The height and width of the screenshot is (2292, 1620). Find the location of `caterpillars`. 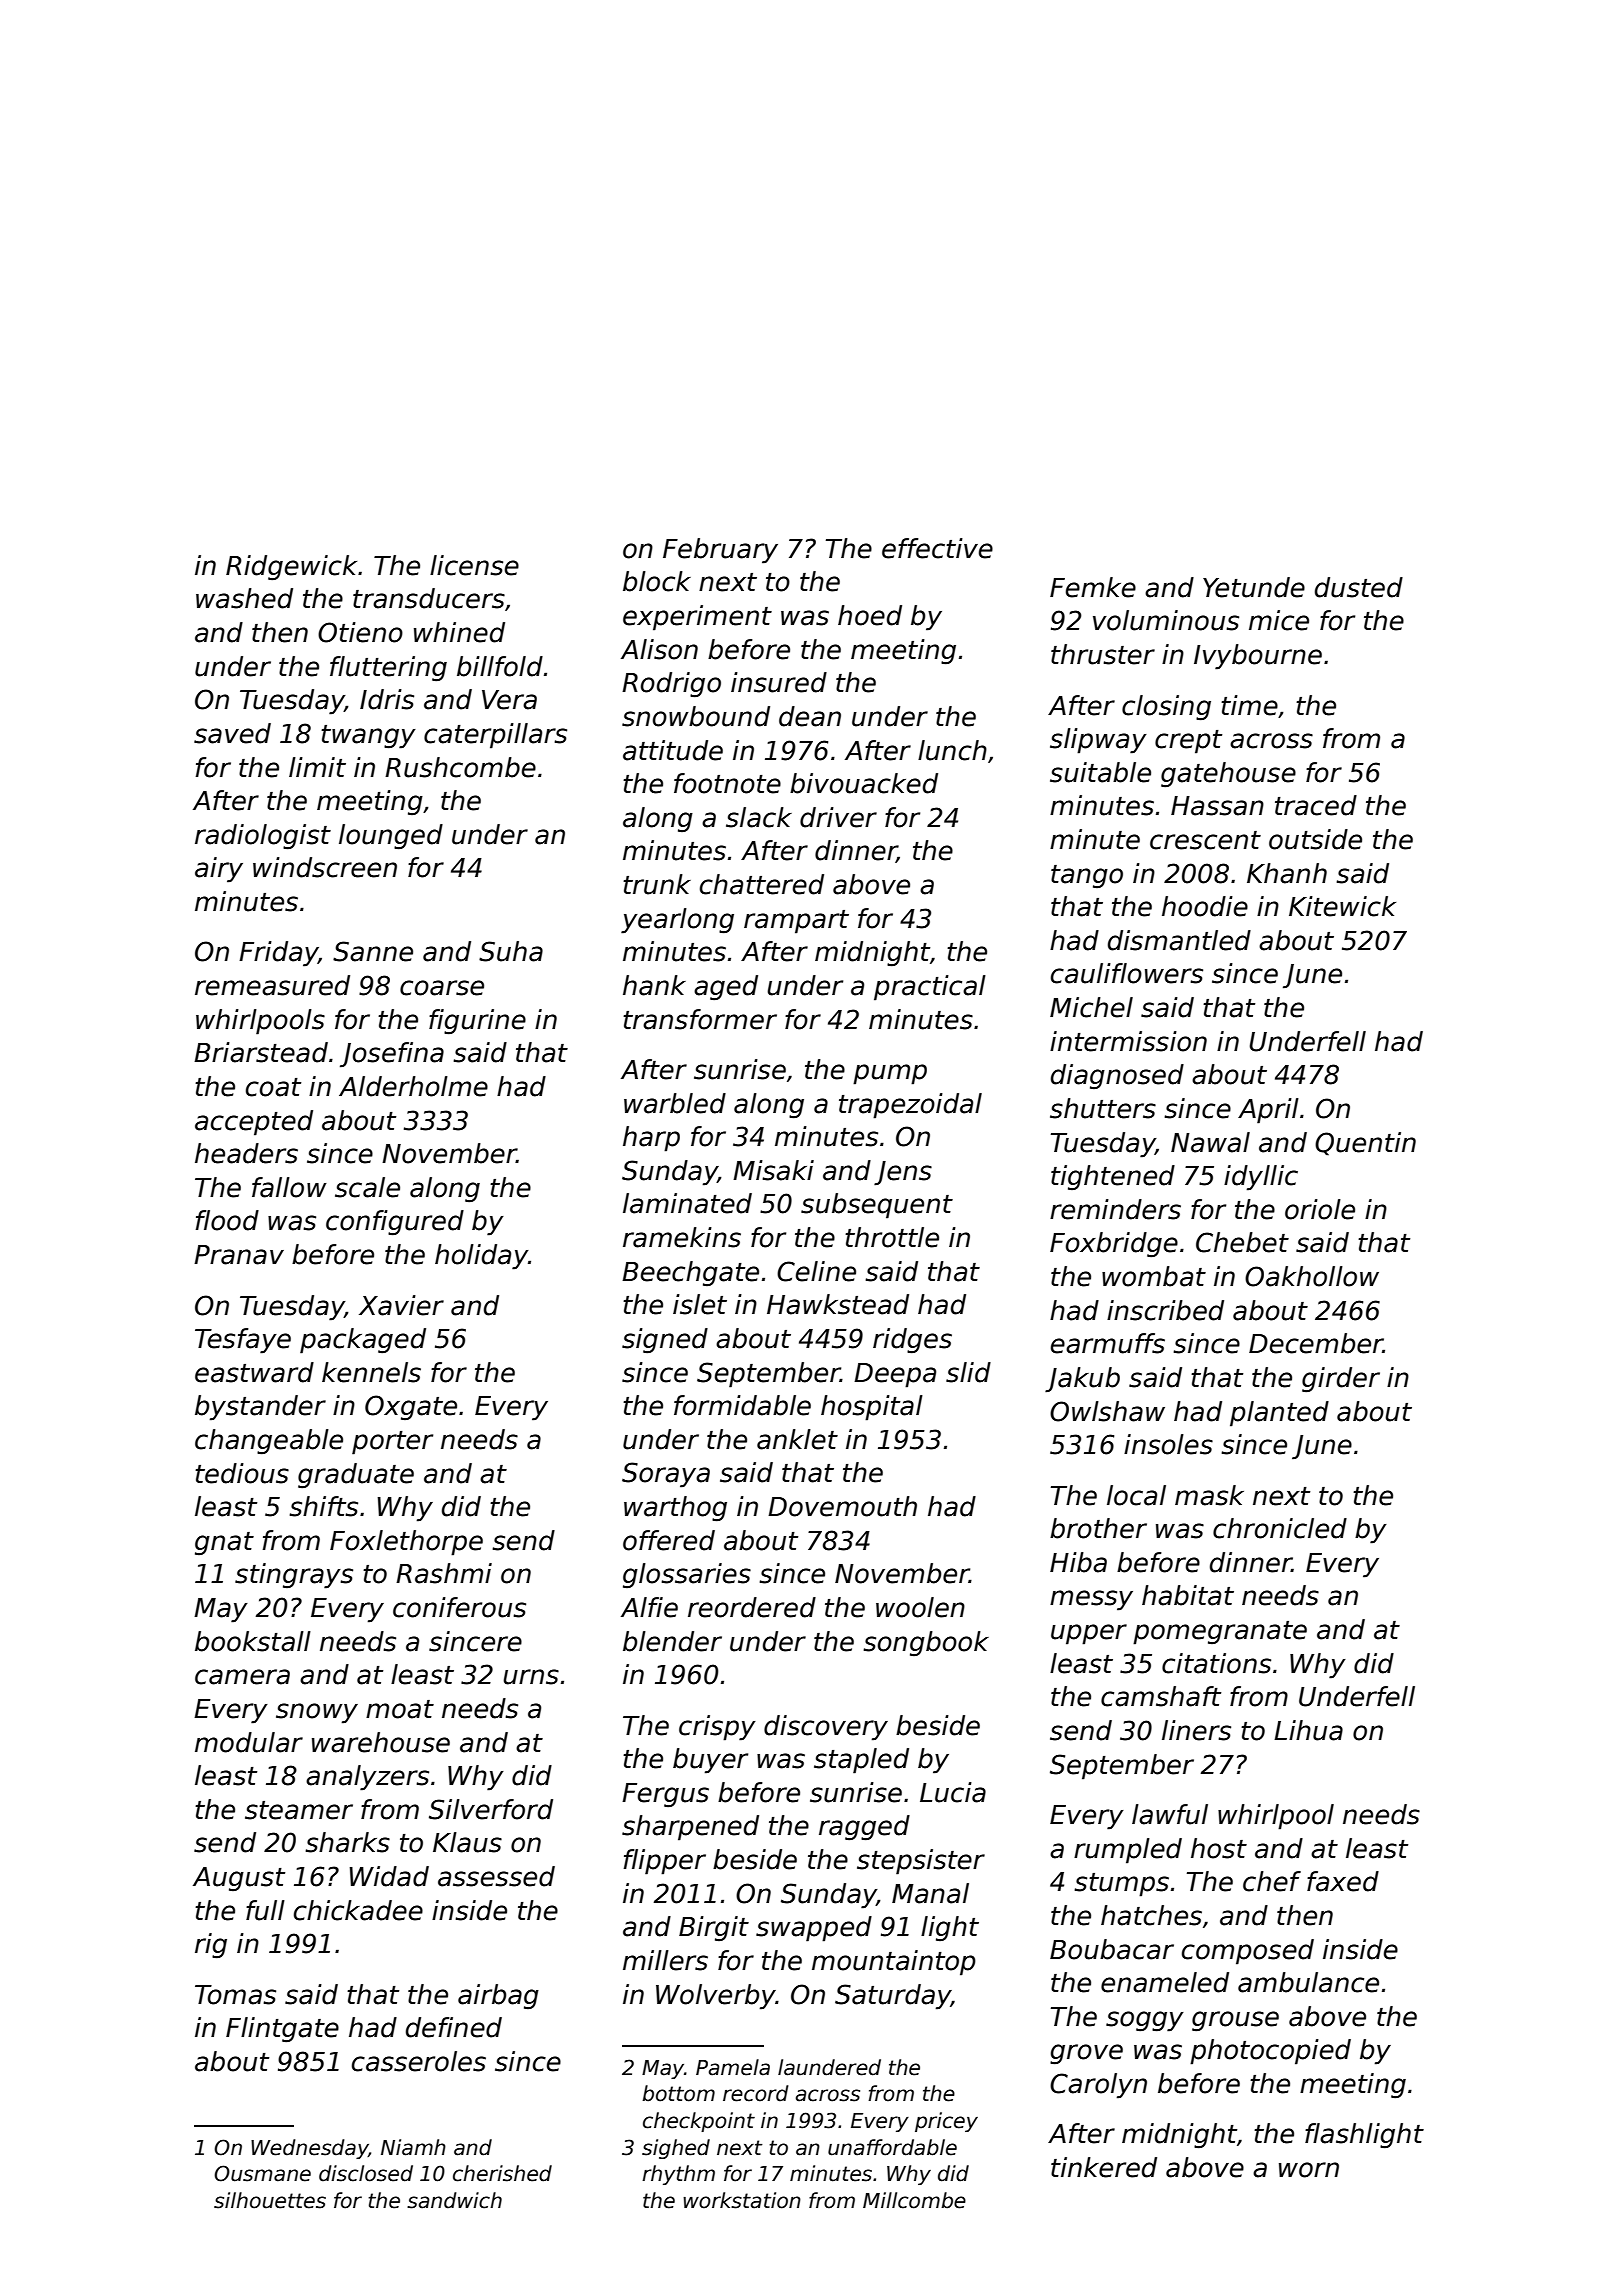

caterpillars is located at coordinates (495, 736).
